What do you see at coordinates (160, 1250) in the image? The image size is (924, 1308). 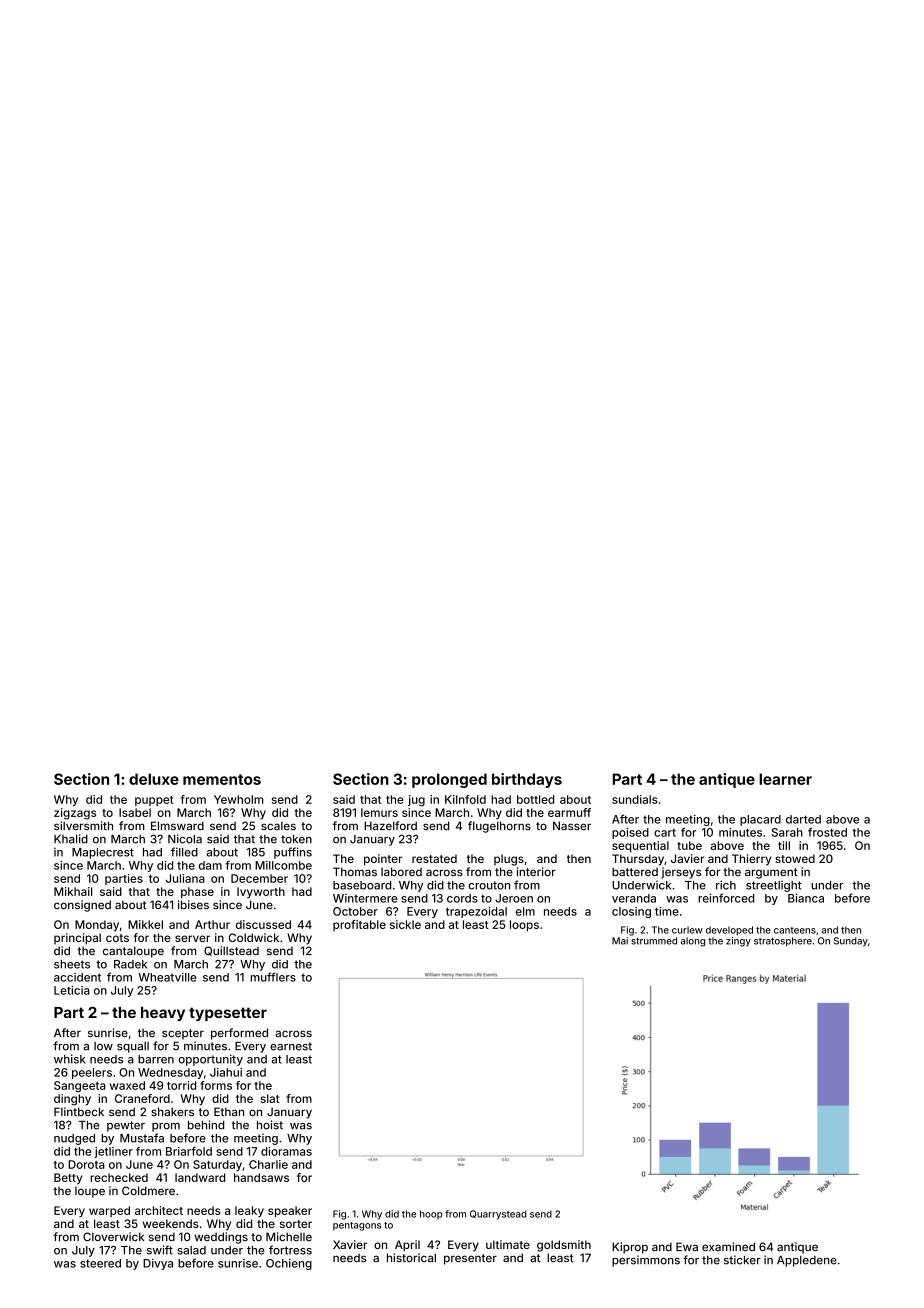 I see `swift` at bounding box center [160, 1250].
